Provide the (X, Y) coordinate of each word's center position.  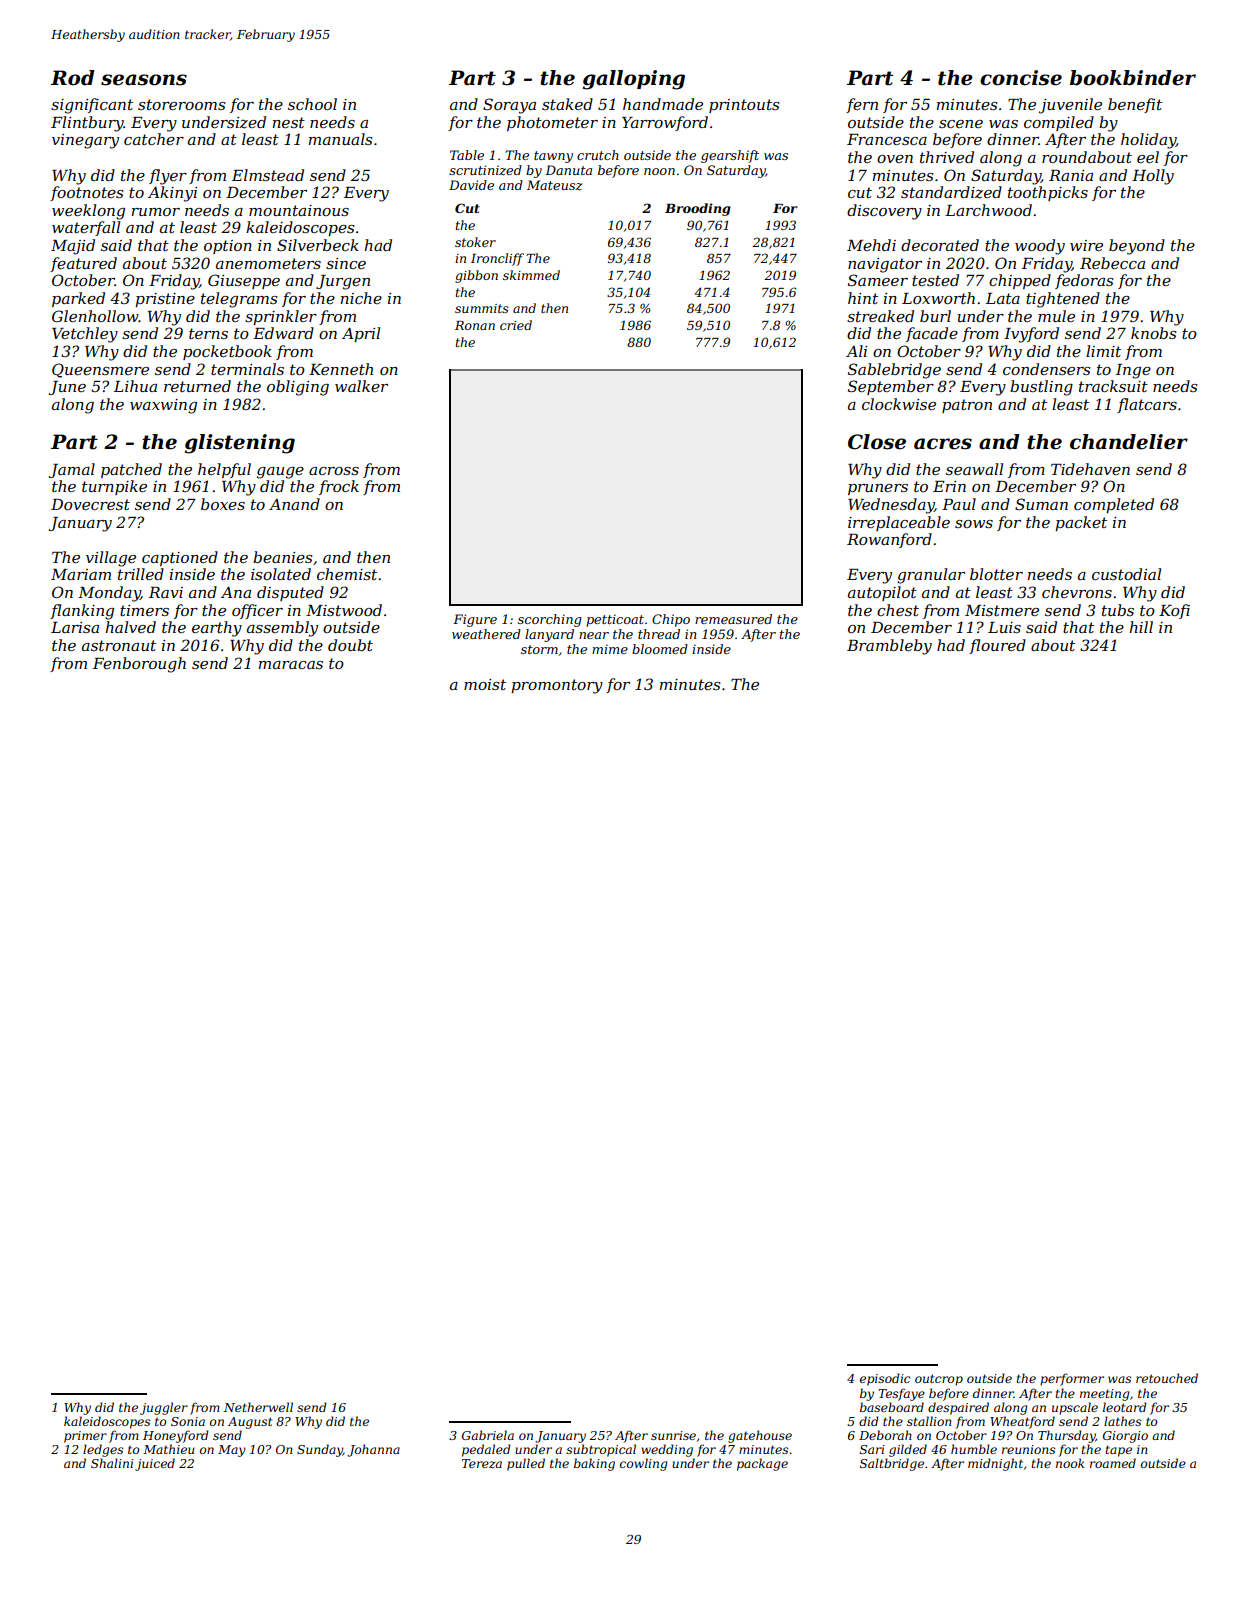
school (312, 104)
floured (997, 646)
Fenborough (139, 665)
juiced (155, 1464)
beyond (1137, 247)
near (594, 635)
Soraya (509, 106)
